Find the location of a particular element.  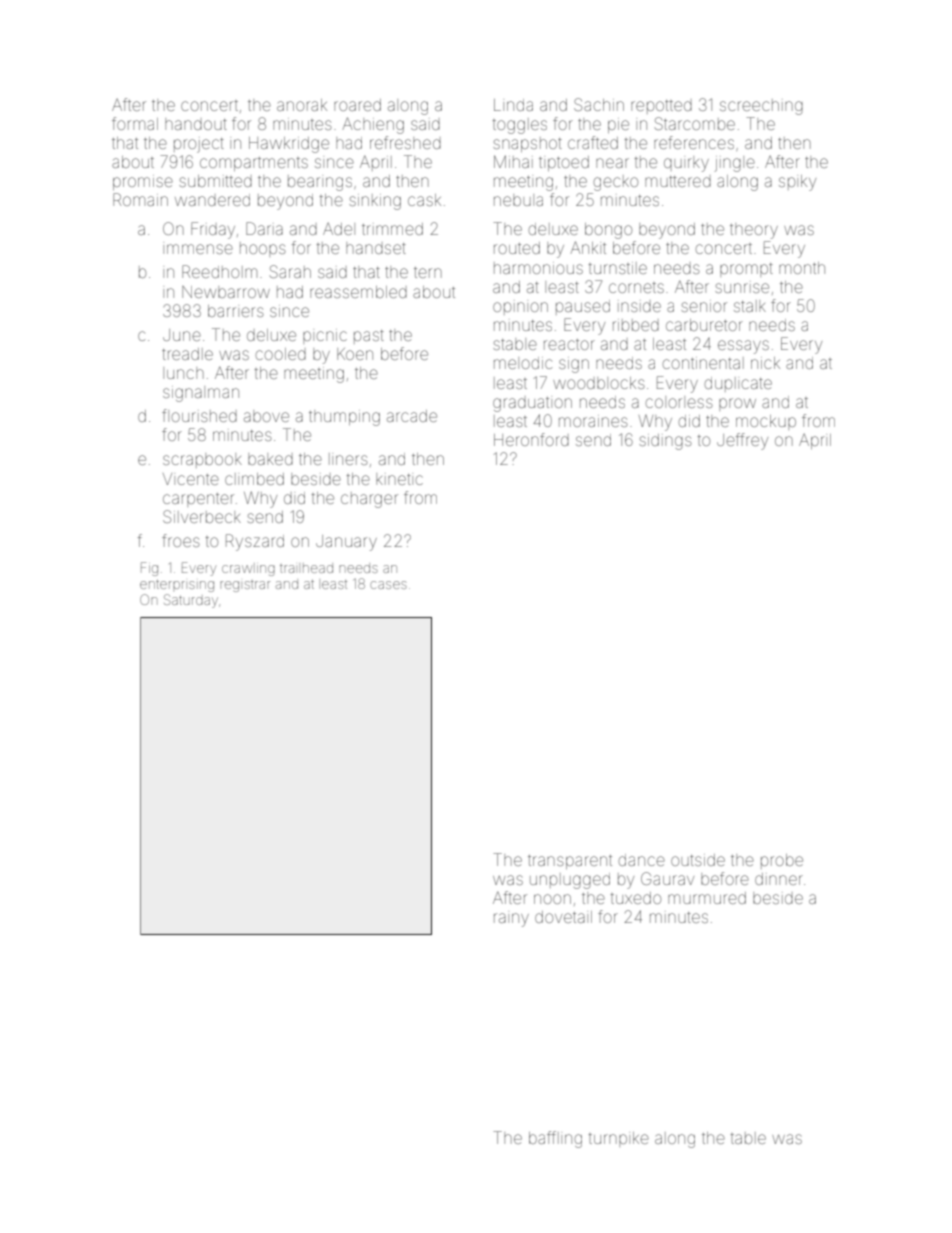

rainy is located at coordinates (511, 920).
